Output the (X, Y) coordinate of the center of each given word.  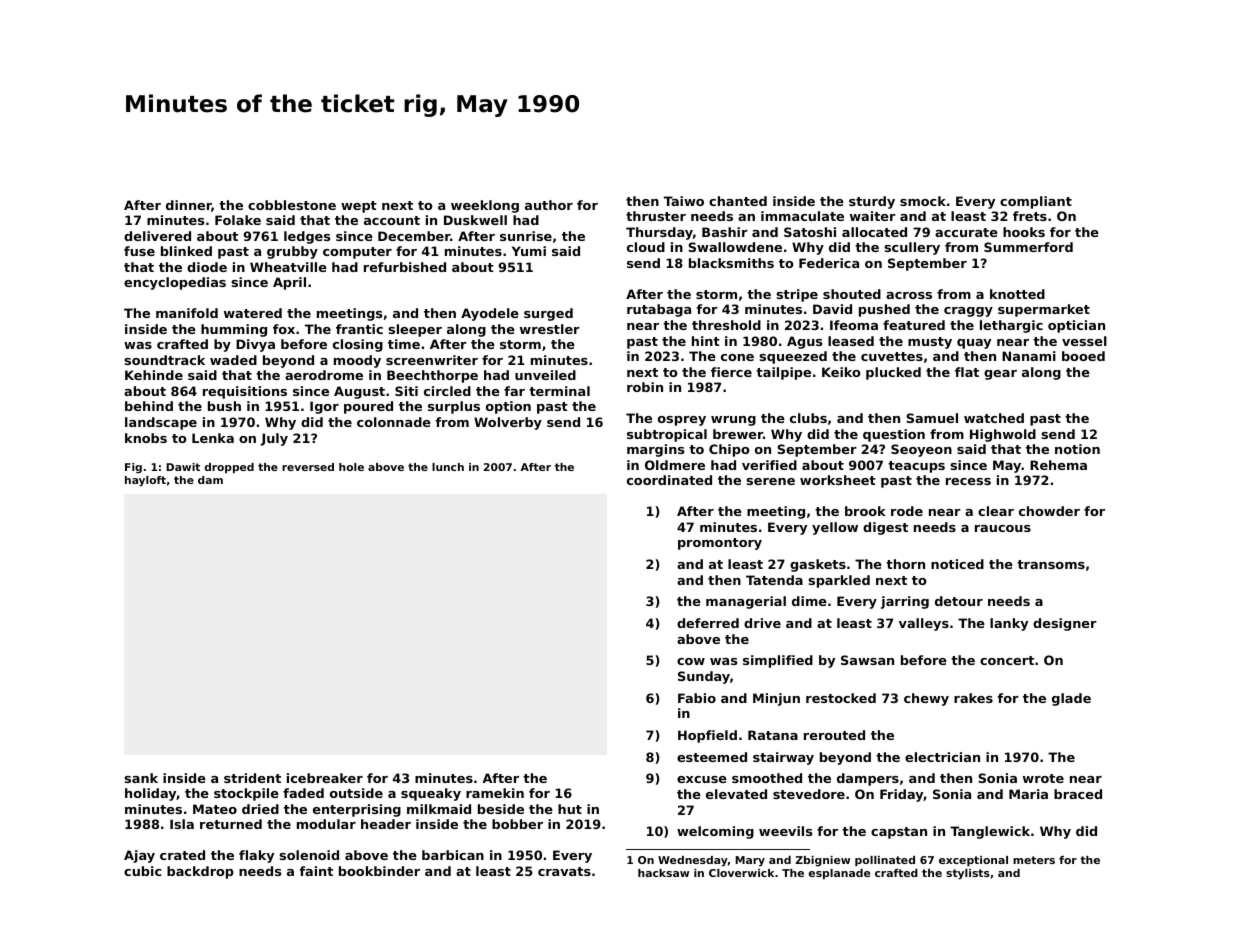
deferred (708, 623)
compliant (1036, 202)
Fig (133, 468)
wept (359, 207)
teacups (916, 467)
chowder (1049, 511)
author (549, 205)
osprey (682, 421)
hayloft (145, 481)
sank (141, 778)
